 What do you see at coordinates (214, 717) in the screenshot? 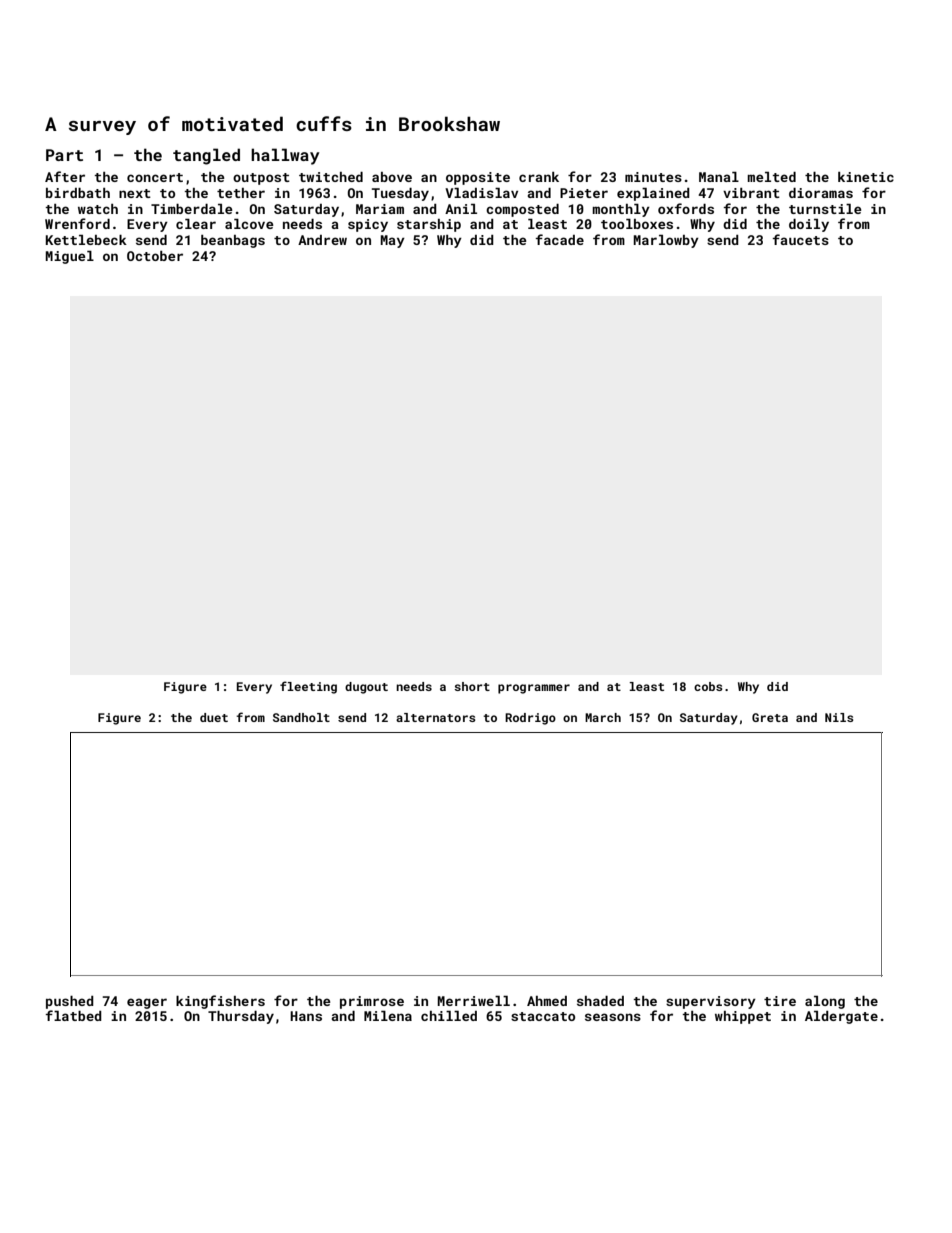
I see `duet` at bounding box center [214, 717].
